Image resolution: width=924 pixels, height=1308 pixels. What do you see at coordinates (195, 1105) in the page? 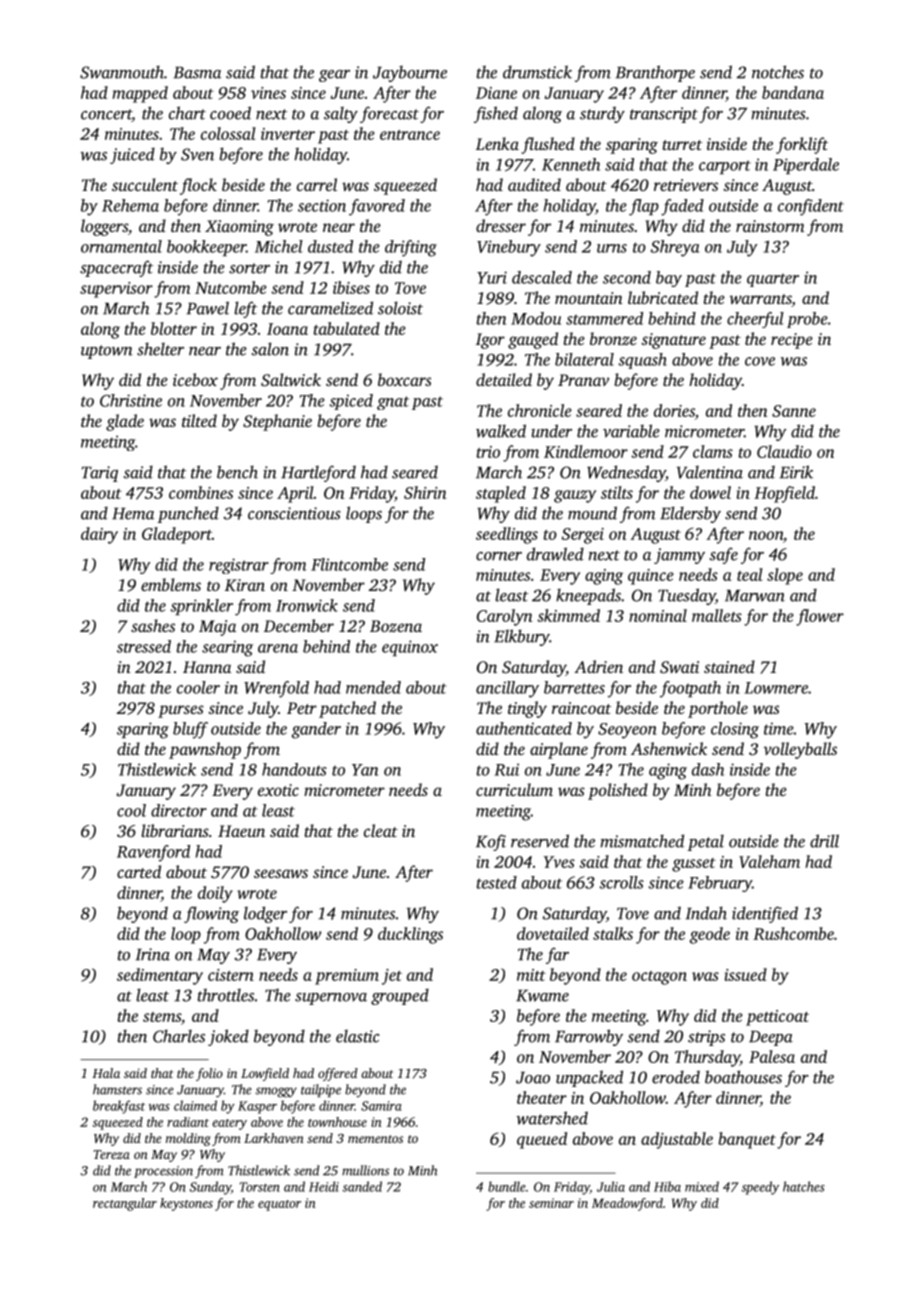
I see `claimed` at bounding box center [195, 1105].
